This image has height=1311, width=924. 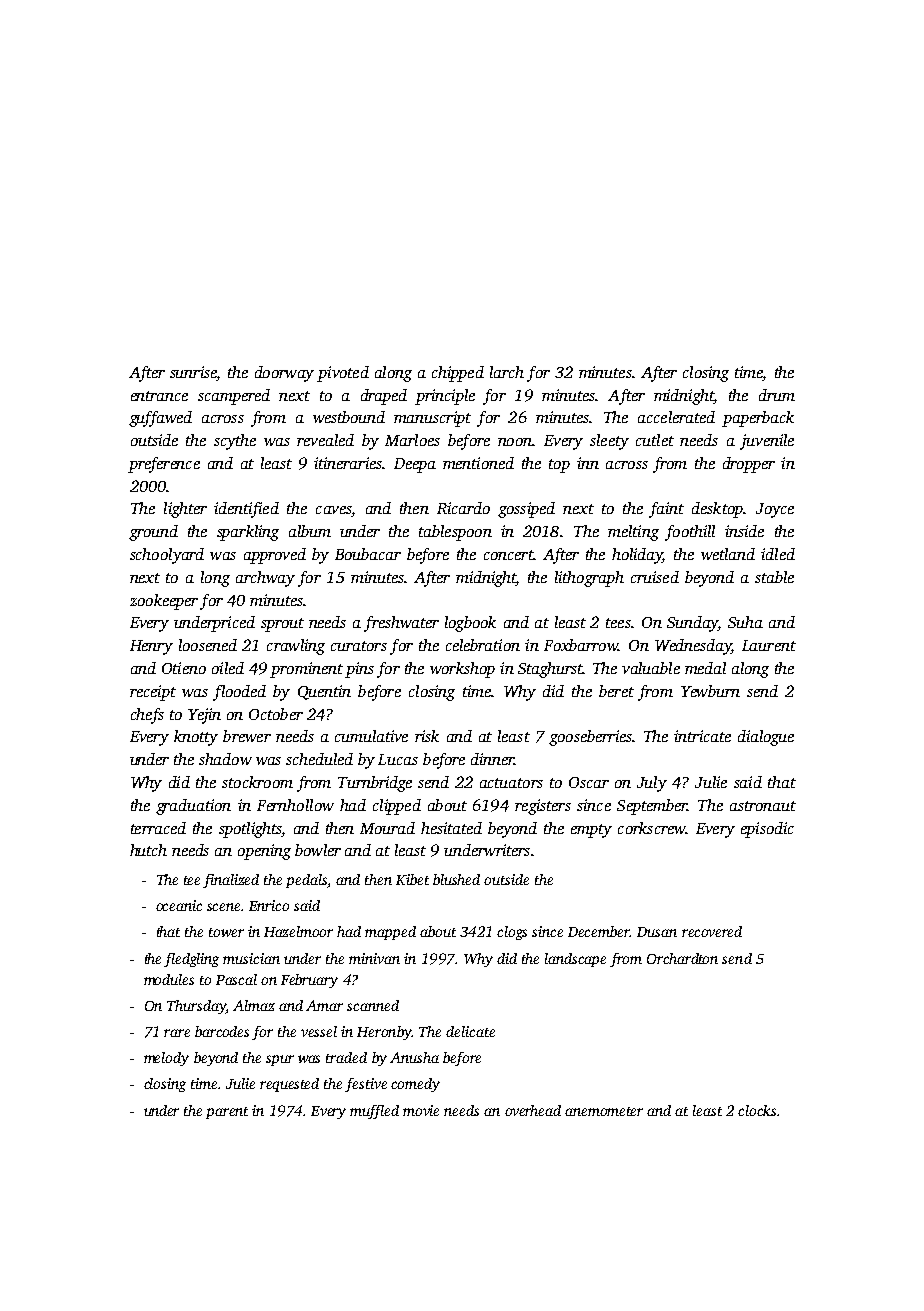 I want to click on drum, so click(x=777, y=395).
